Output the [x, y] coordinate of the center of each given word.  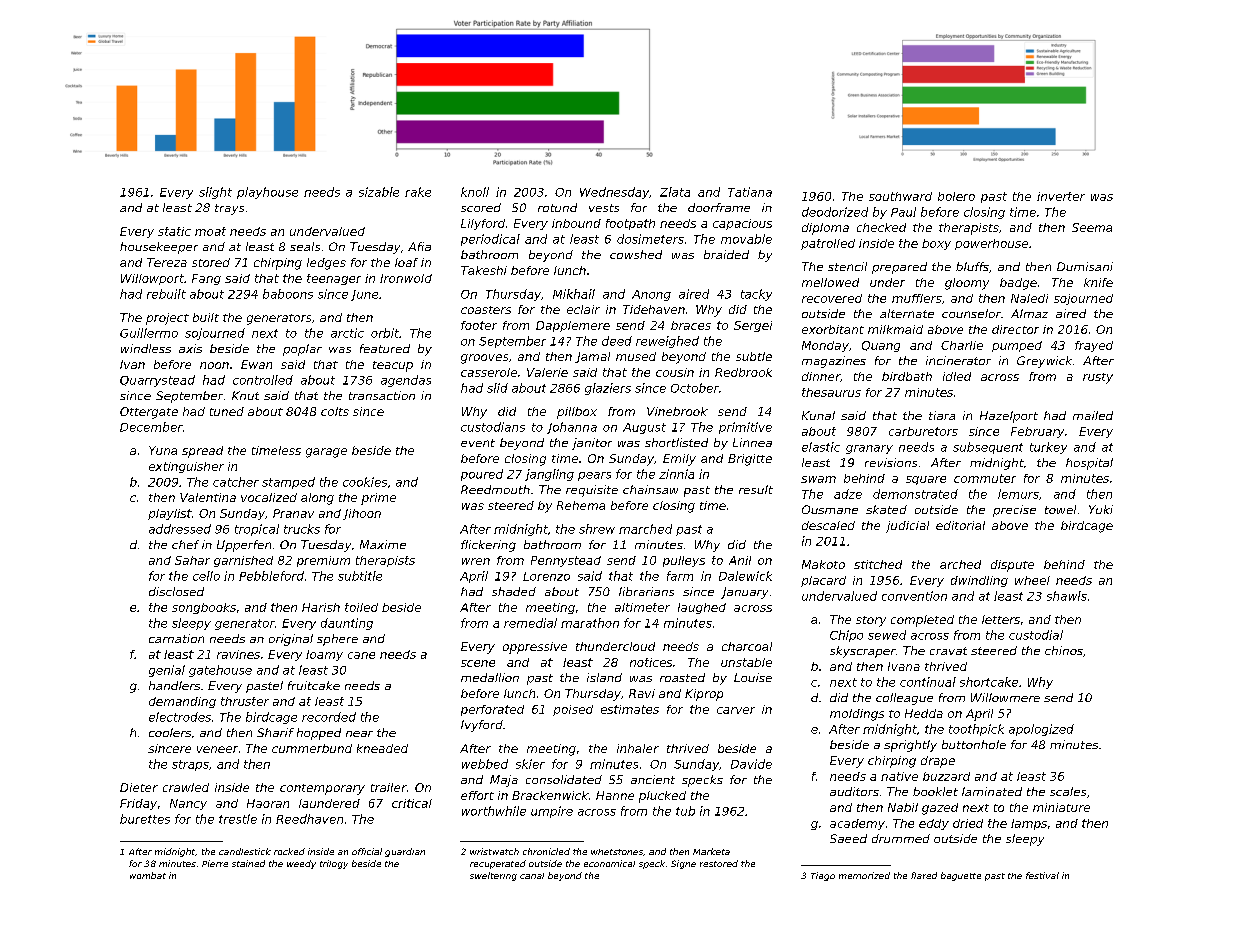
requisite [592, 491]
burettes [145, 819]
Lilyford [483, 224]
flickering [488, 546]
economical [609, 863]
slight [215, 193]
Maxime [383, 544]
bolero [956, 196]
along [317, 499]
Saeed [848, 838]
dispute [1012, 566]
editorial [960, 525]
